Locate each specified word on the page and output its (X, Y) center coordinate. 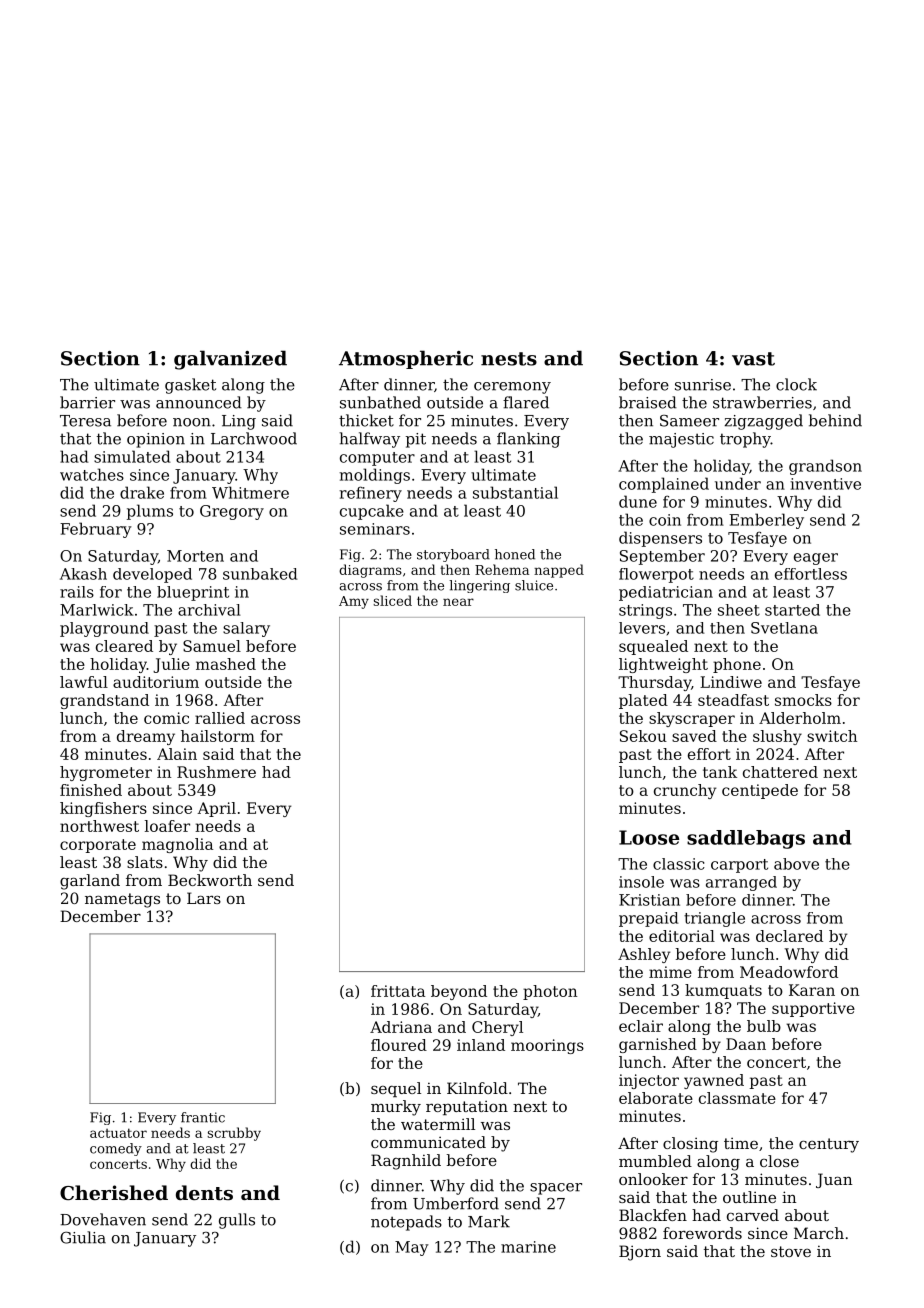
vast (753, 359)
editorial (682, 936)
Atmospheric (406, 359)
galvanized (230, 360)
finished (91, 790)
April (216, 809)
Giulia (83, 1237)
